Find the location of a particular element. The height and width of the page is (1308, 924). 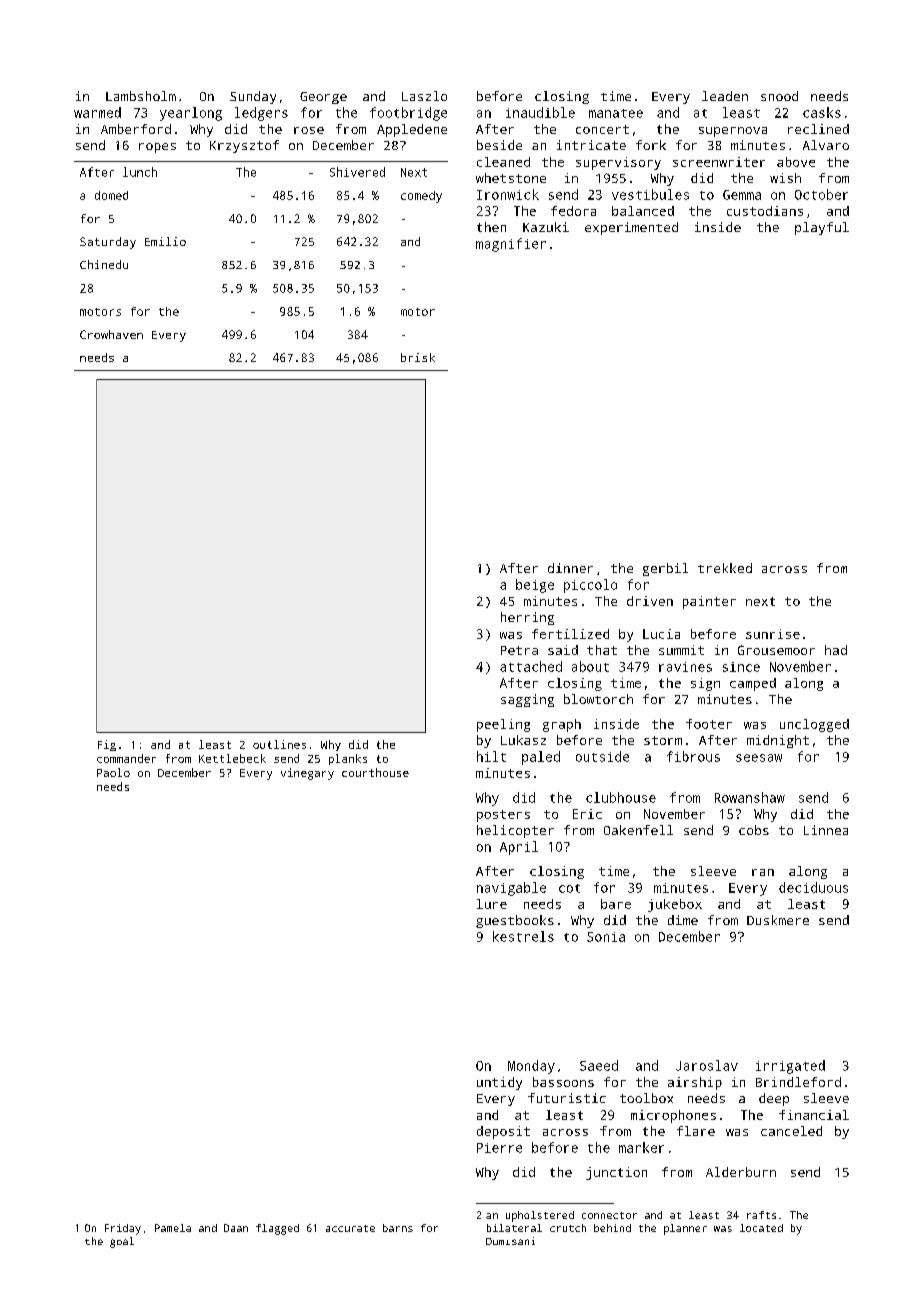

Friday is located at coordinates (123, 1229).
